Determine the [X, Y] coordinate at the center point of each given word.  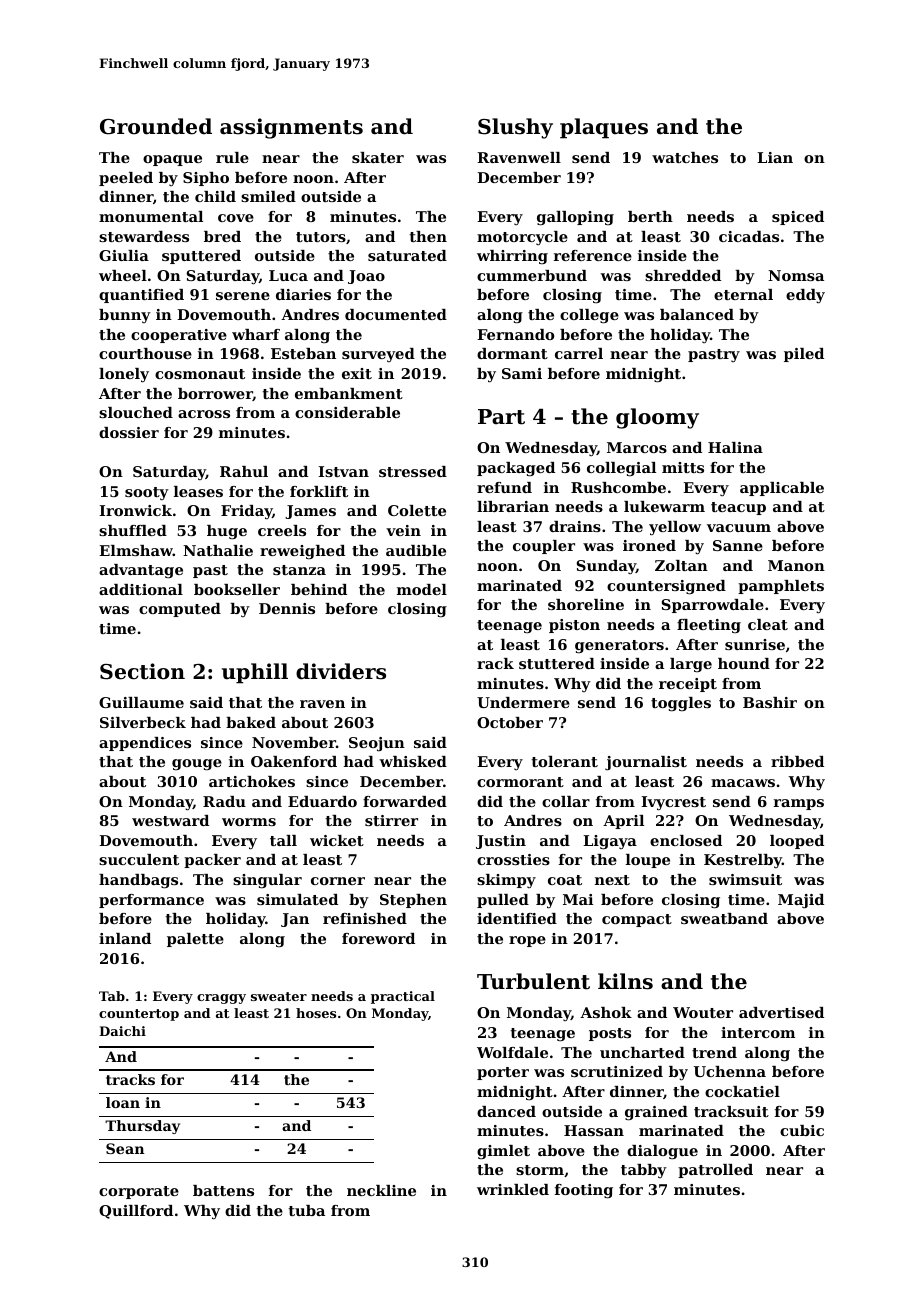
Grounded [156, 126]
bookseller [237, 589]
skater [378, 157]
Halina [735, 447]
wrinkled [513, 1189]
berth [650, 216]
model [422, 589]
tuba [306, 1210]
